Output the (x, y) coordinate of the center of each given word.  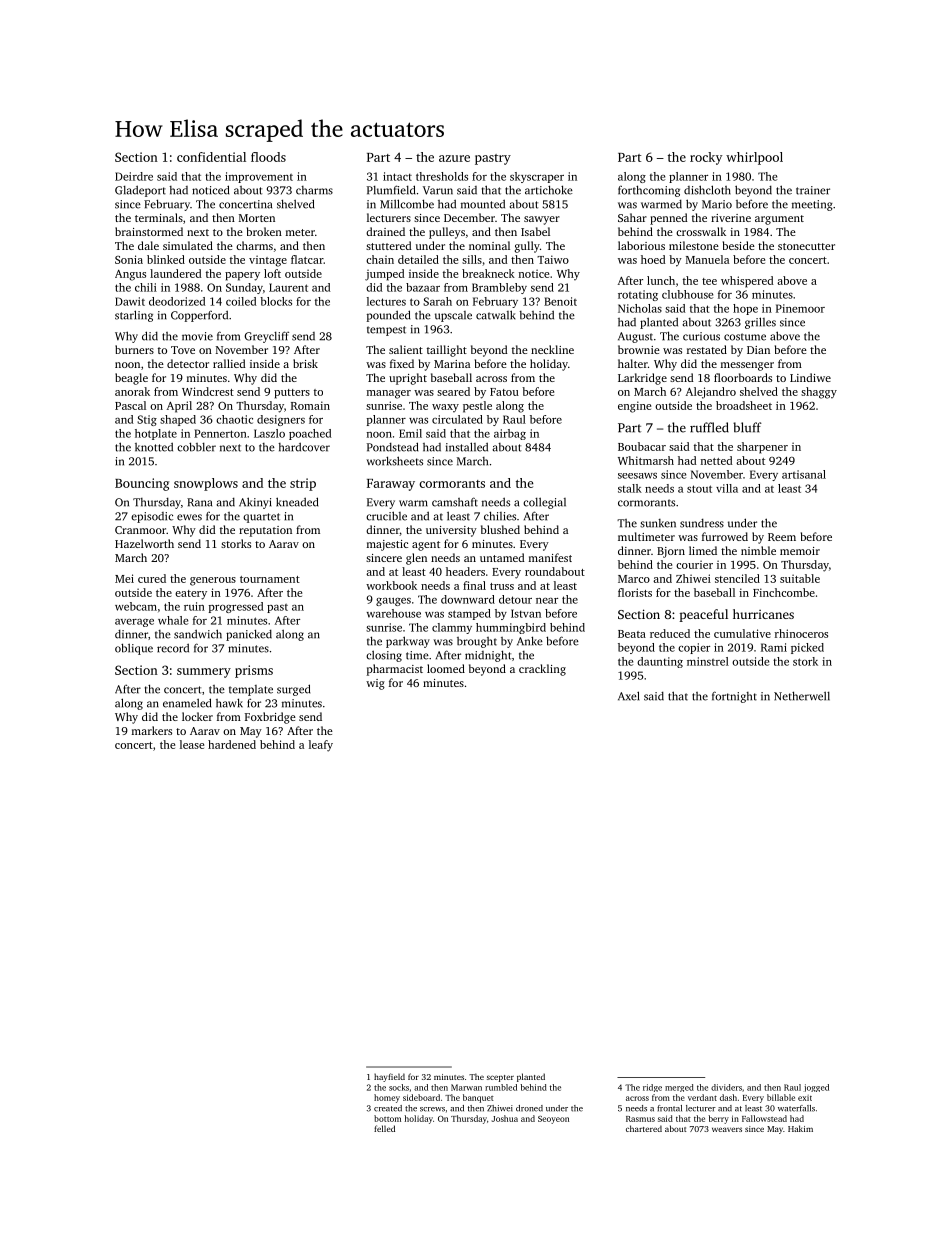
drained (385, 231)
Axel (628, 696)
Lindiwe (810, 377)
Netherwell (802, 696)
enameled (187, 703)
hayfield (389, 1077)
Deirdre (134, 176)
